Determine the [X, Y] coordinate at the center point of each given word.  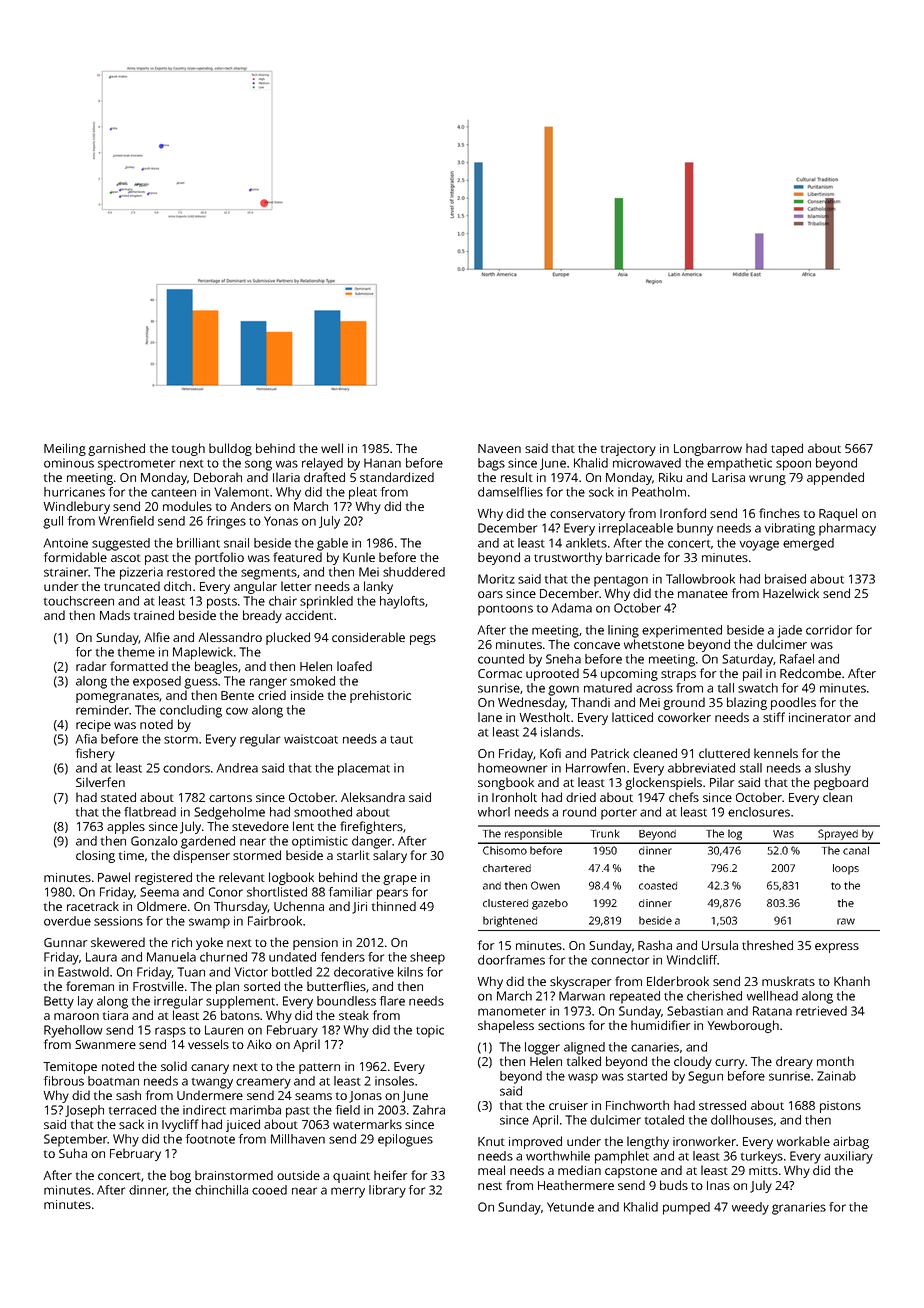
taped [787, 449]
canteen [173, 493]
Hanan [382, 463]
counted [501, 659]
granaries [799, 1208]
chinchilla [221, 1190]
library [387, 1191]
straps [678, 675]
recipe [93, 726]
